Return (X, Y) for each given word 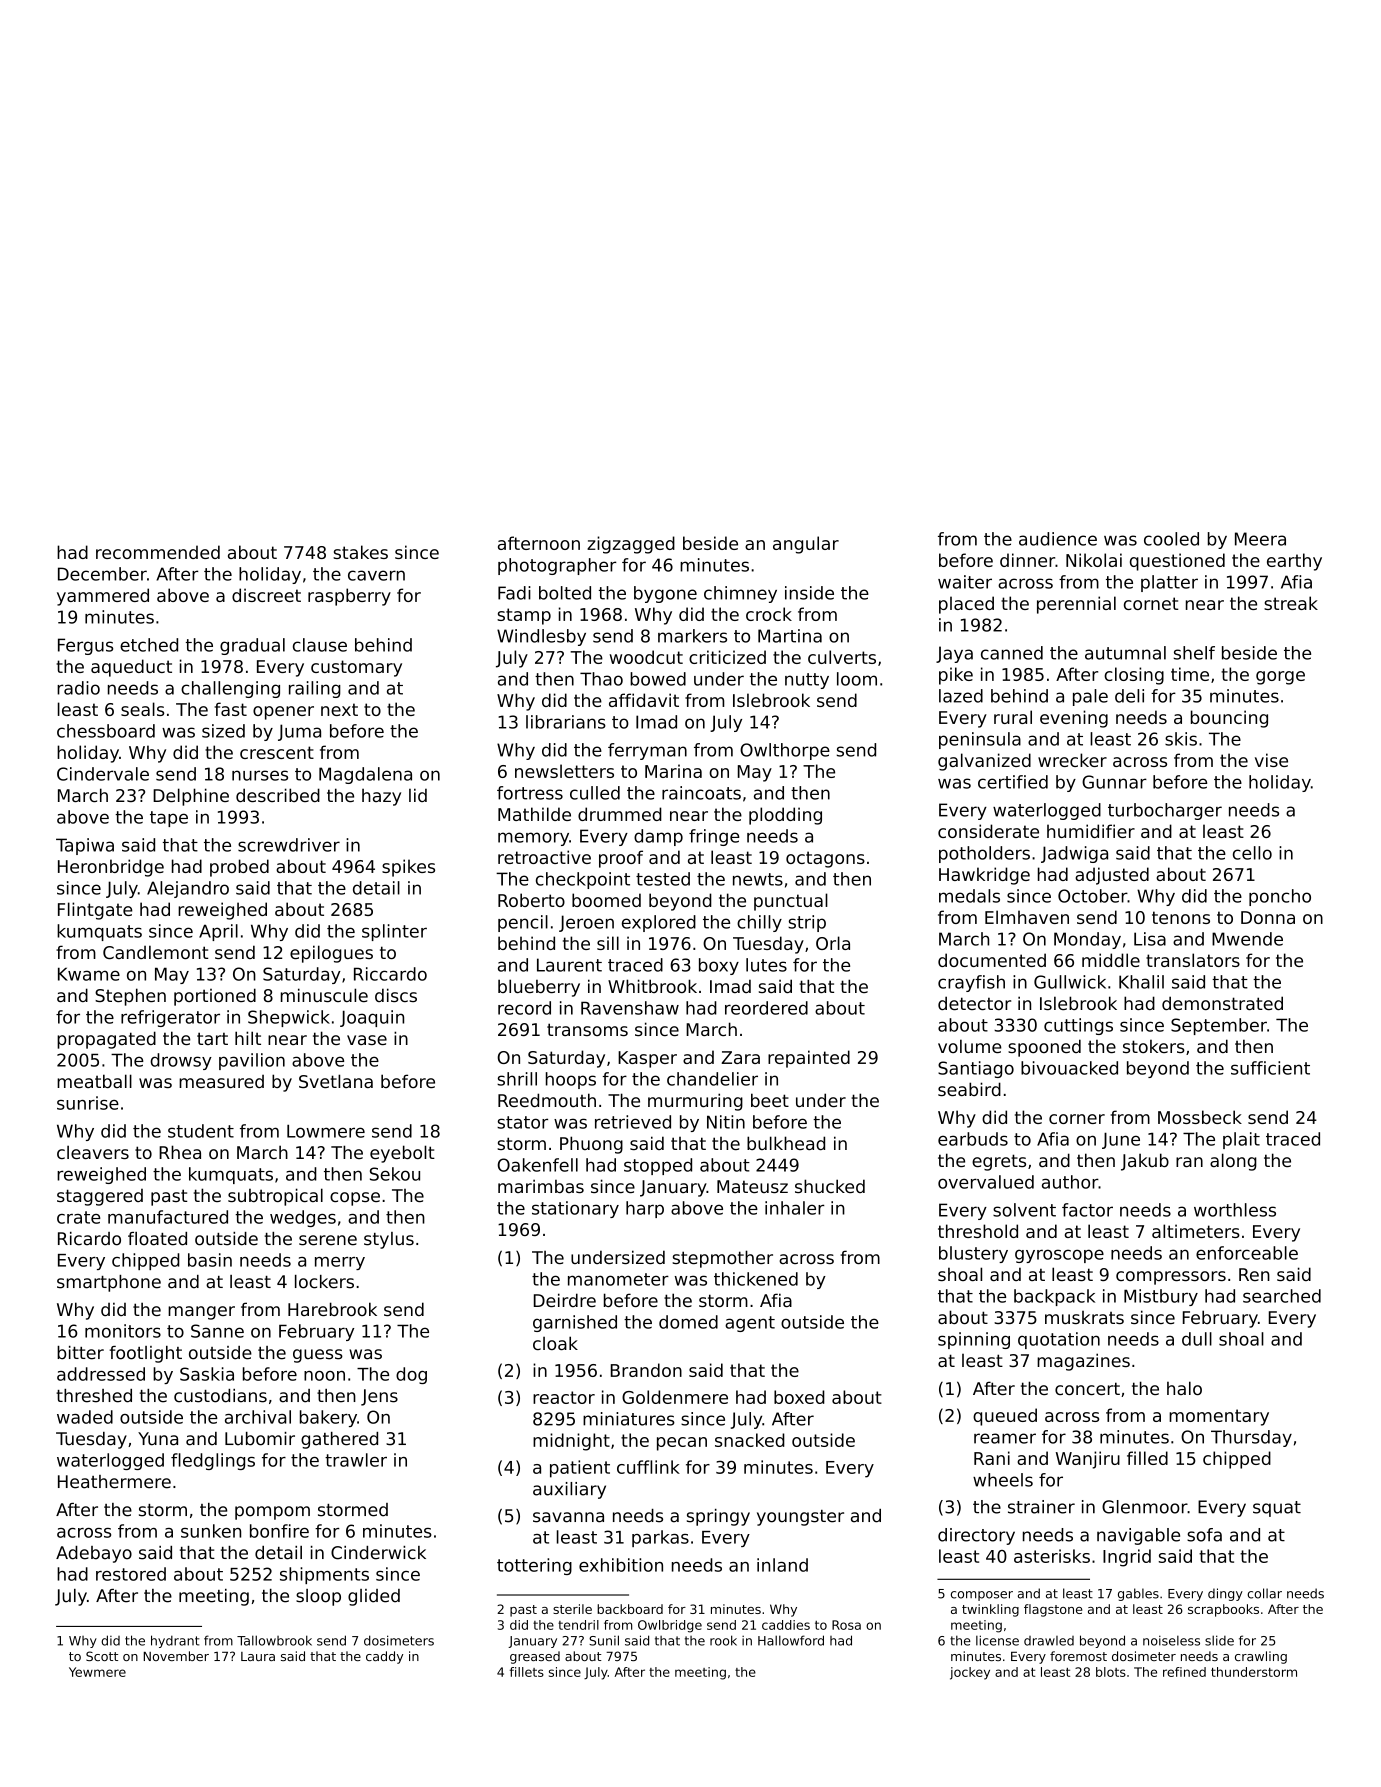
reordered (766, 1008)
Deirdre (565, 1300)
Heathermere (114, 1482)
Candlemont (156, 952)
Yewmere (97, 1672)
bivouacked (1069, 1068)
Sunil (604, 1640)
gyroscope (1059, 1256)
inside (809, 593)
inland (782, 1565)
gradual (252, 646)
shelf (1194, 653)
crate (79, 1217)
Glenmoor (1145, 1507)
